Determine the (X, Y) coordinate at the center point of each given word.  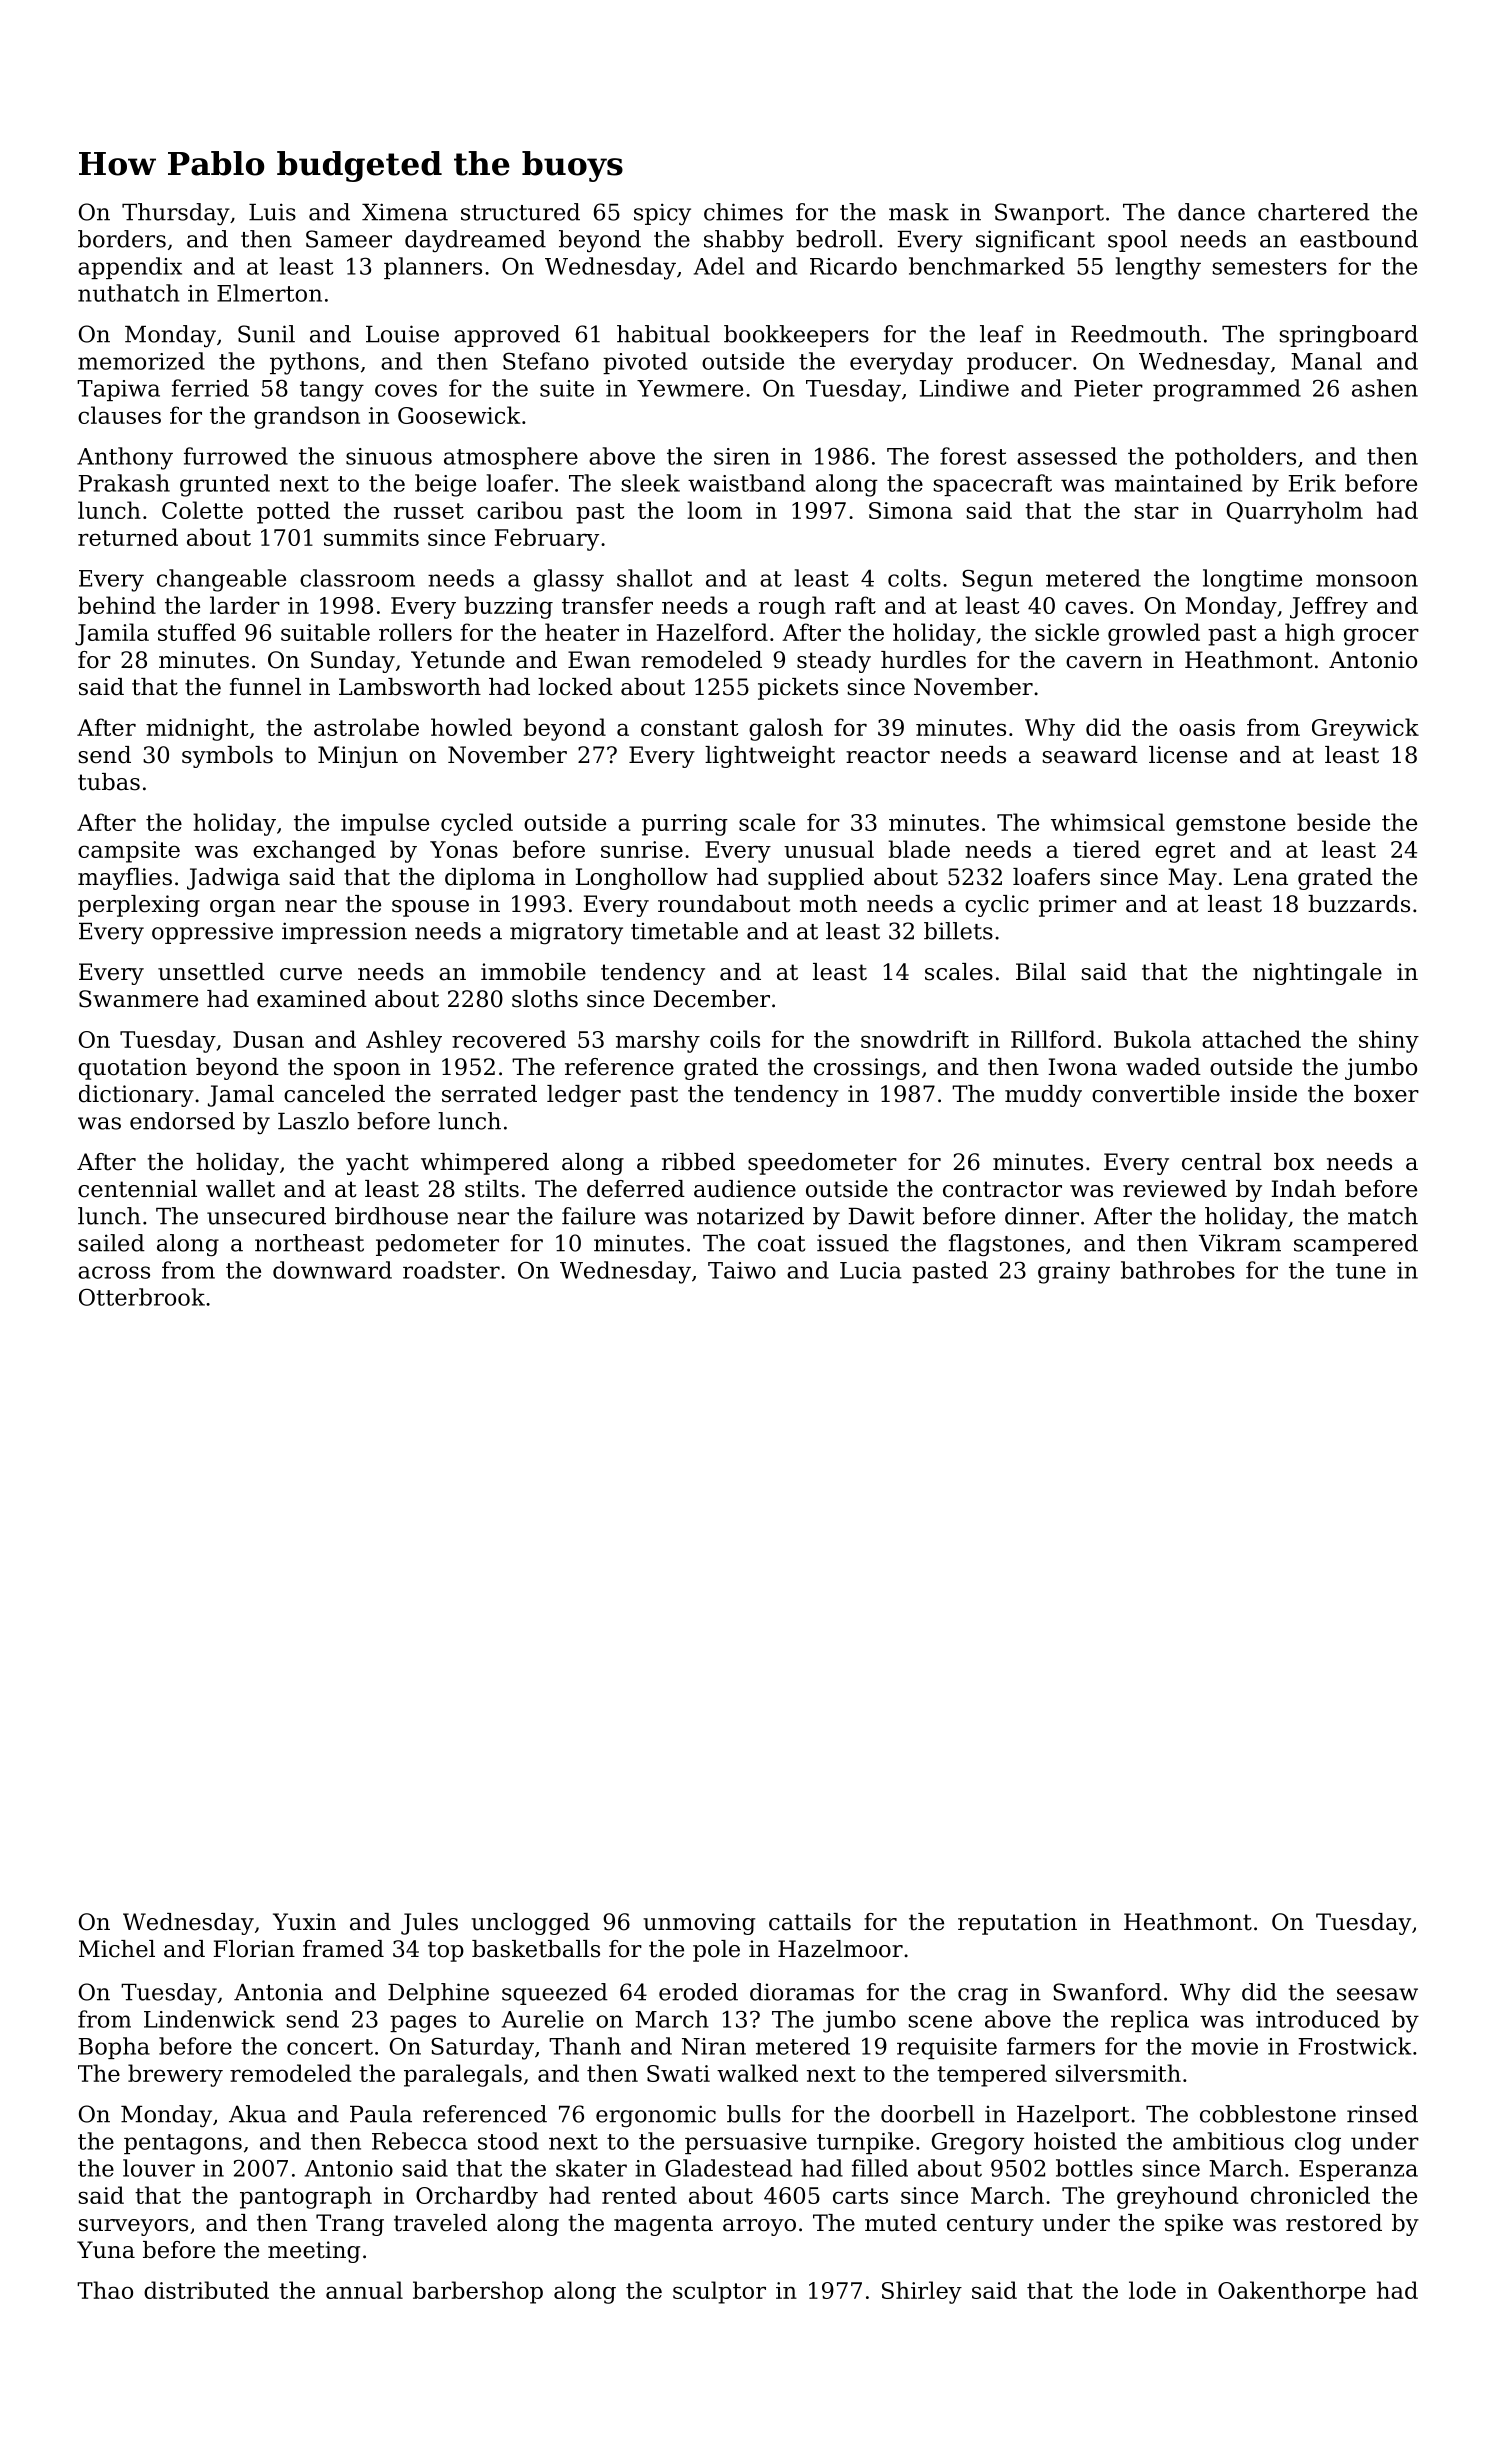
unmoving (699, 1924)
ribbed (698, 1162)
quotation (132, 1069)
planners (433, 268)
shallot (655, 578)
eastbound (1359, 239)
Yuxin (304, 1922)
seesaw (1377, 1994)
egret (1185, 852)
